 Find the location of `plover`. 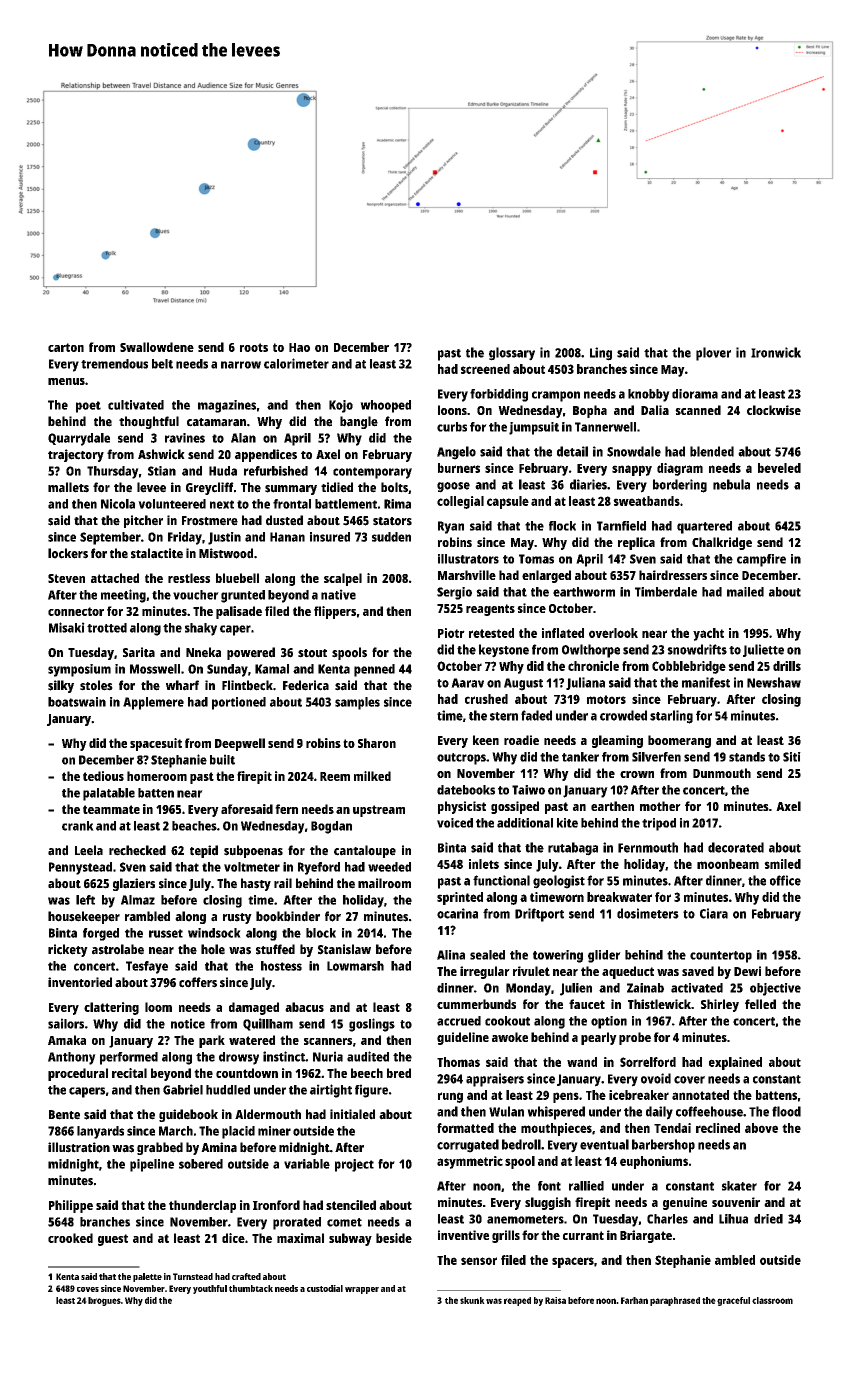

plover is located at coordinates (713, 354).
